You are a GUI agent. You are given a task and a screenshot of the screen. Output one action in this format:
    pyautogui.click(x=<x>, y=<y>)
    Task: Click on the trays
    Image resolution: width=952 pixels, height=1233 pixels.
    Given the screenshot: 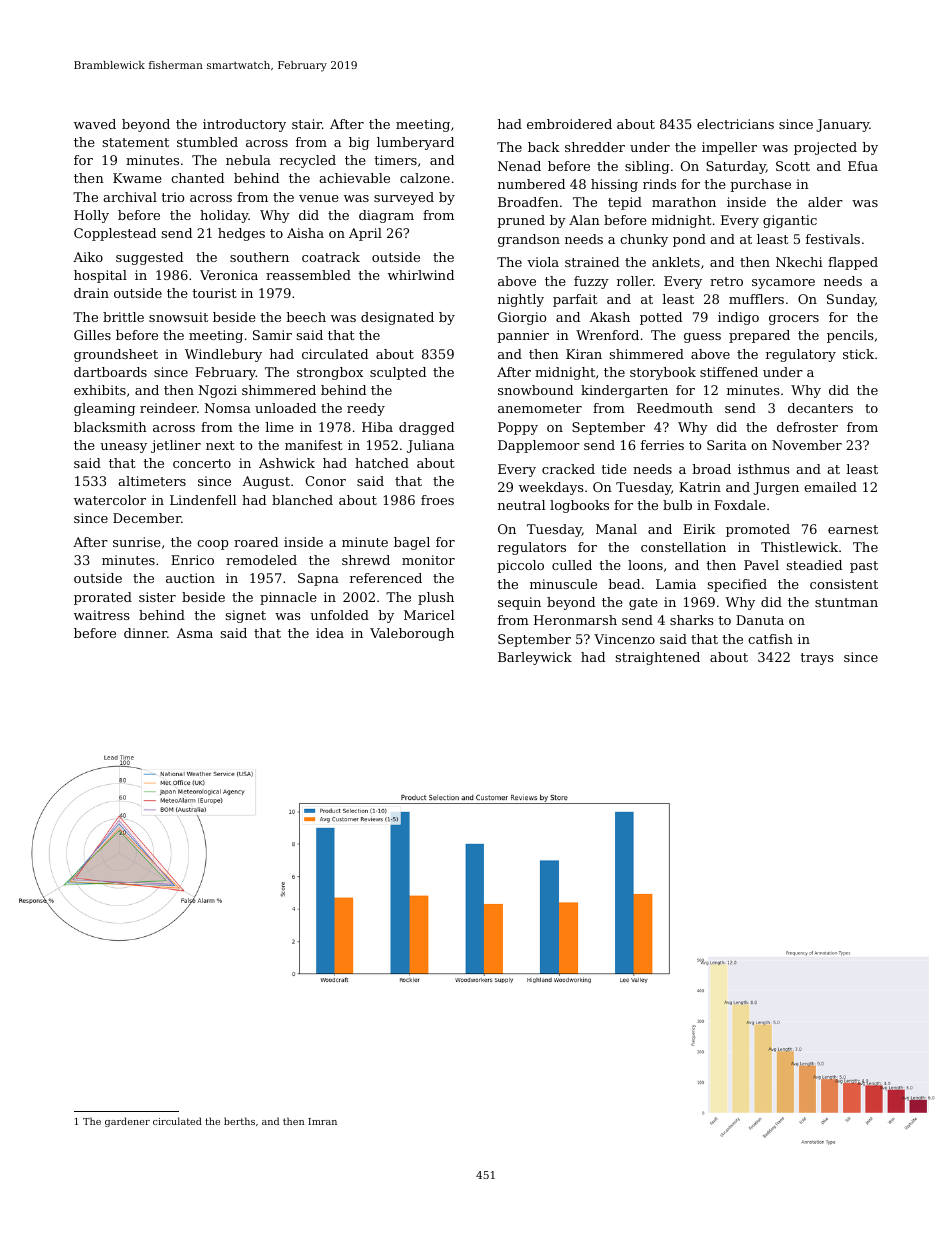 What is the action you would take?
    pyautogui.click(x=817, y=659)
